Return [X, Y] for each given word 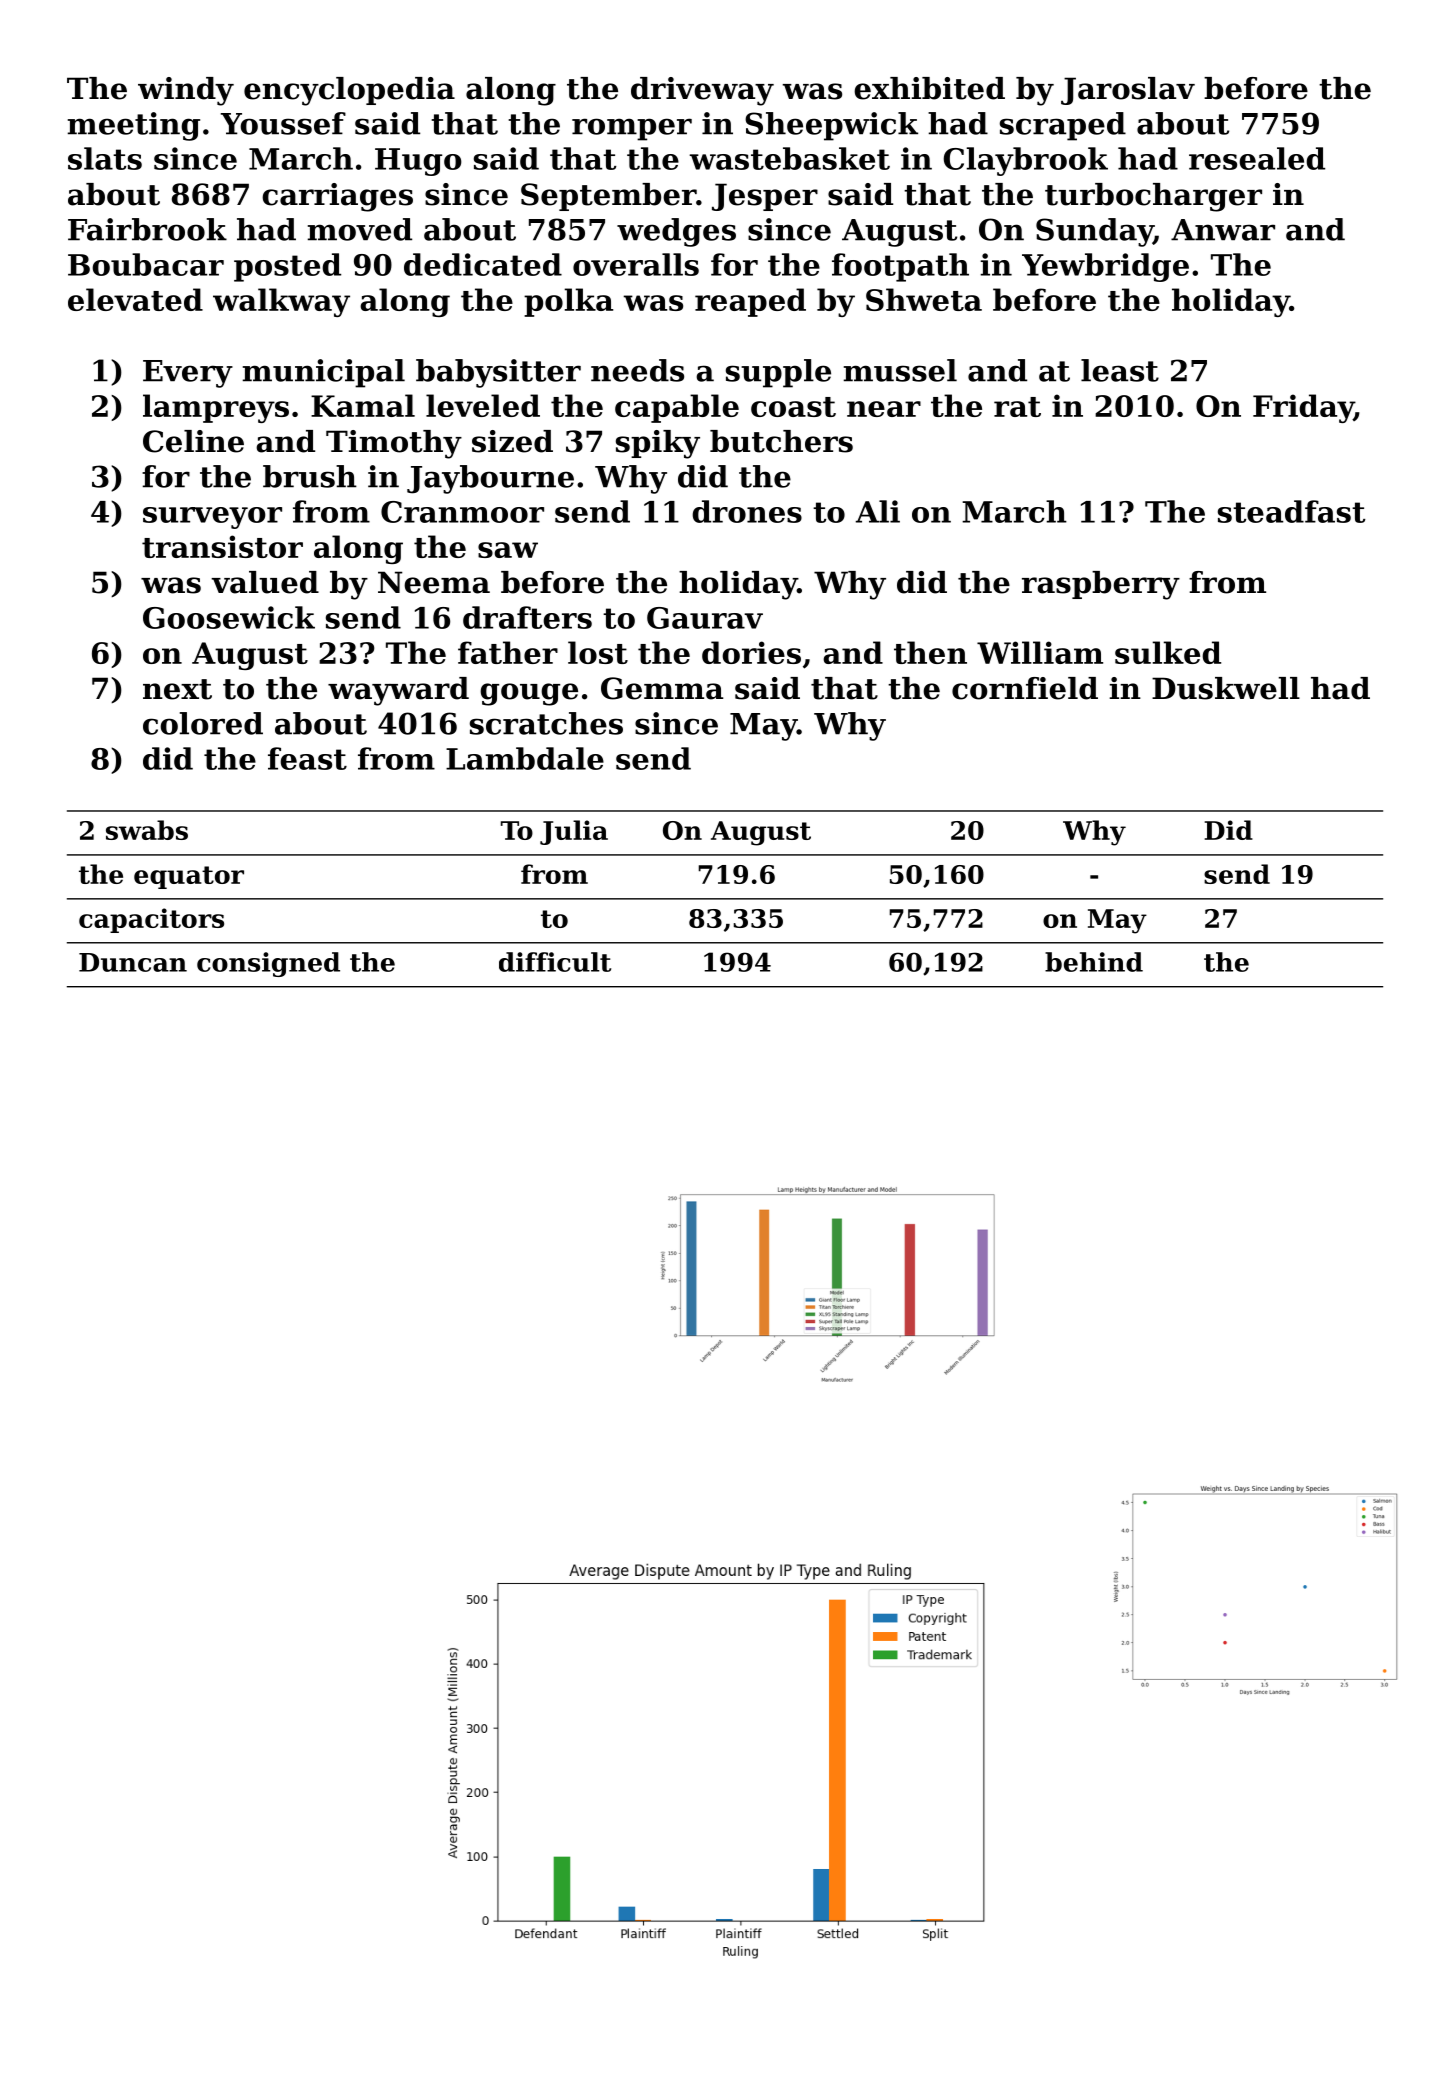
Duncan [133, 962]
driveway [702, 91]
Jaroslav [1128, 91]
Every [188, 374]
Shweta [924, 299]
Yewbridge [1105, 267]
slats [105, 158]
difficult [555, 962]
